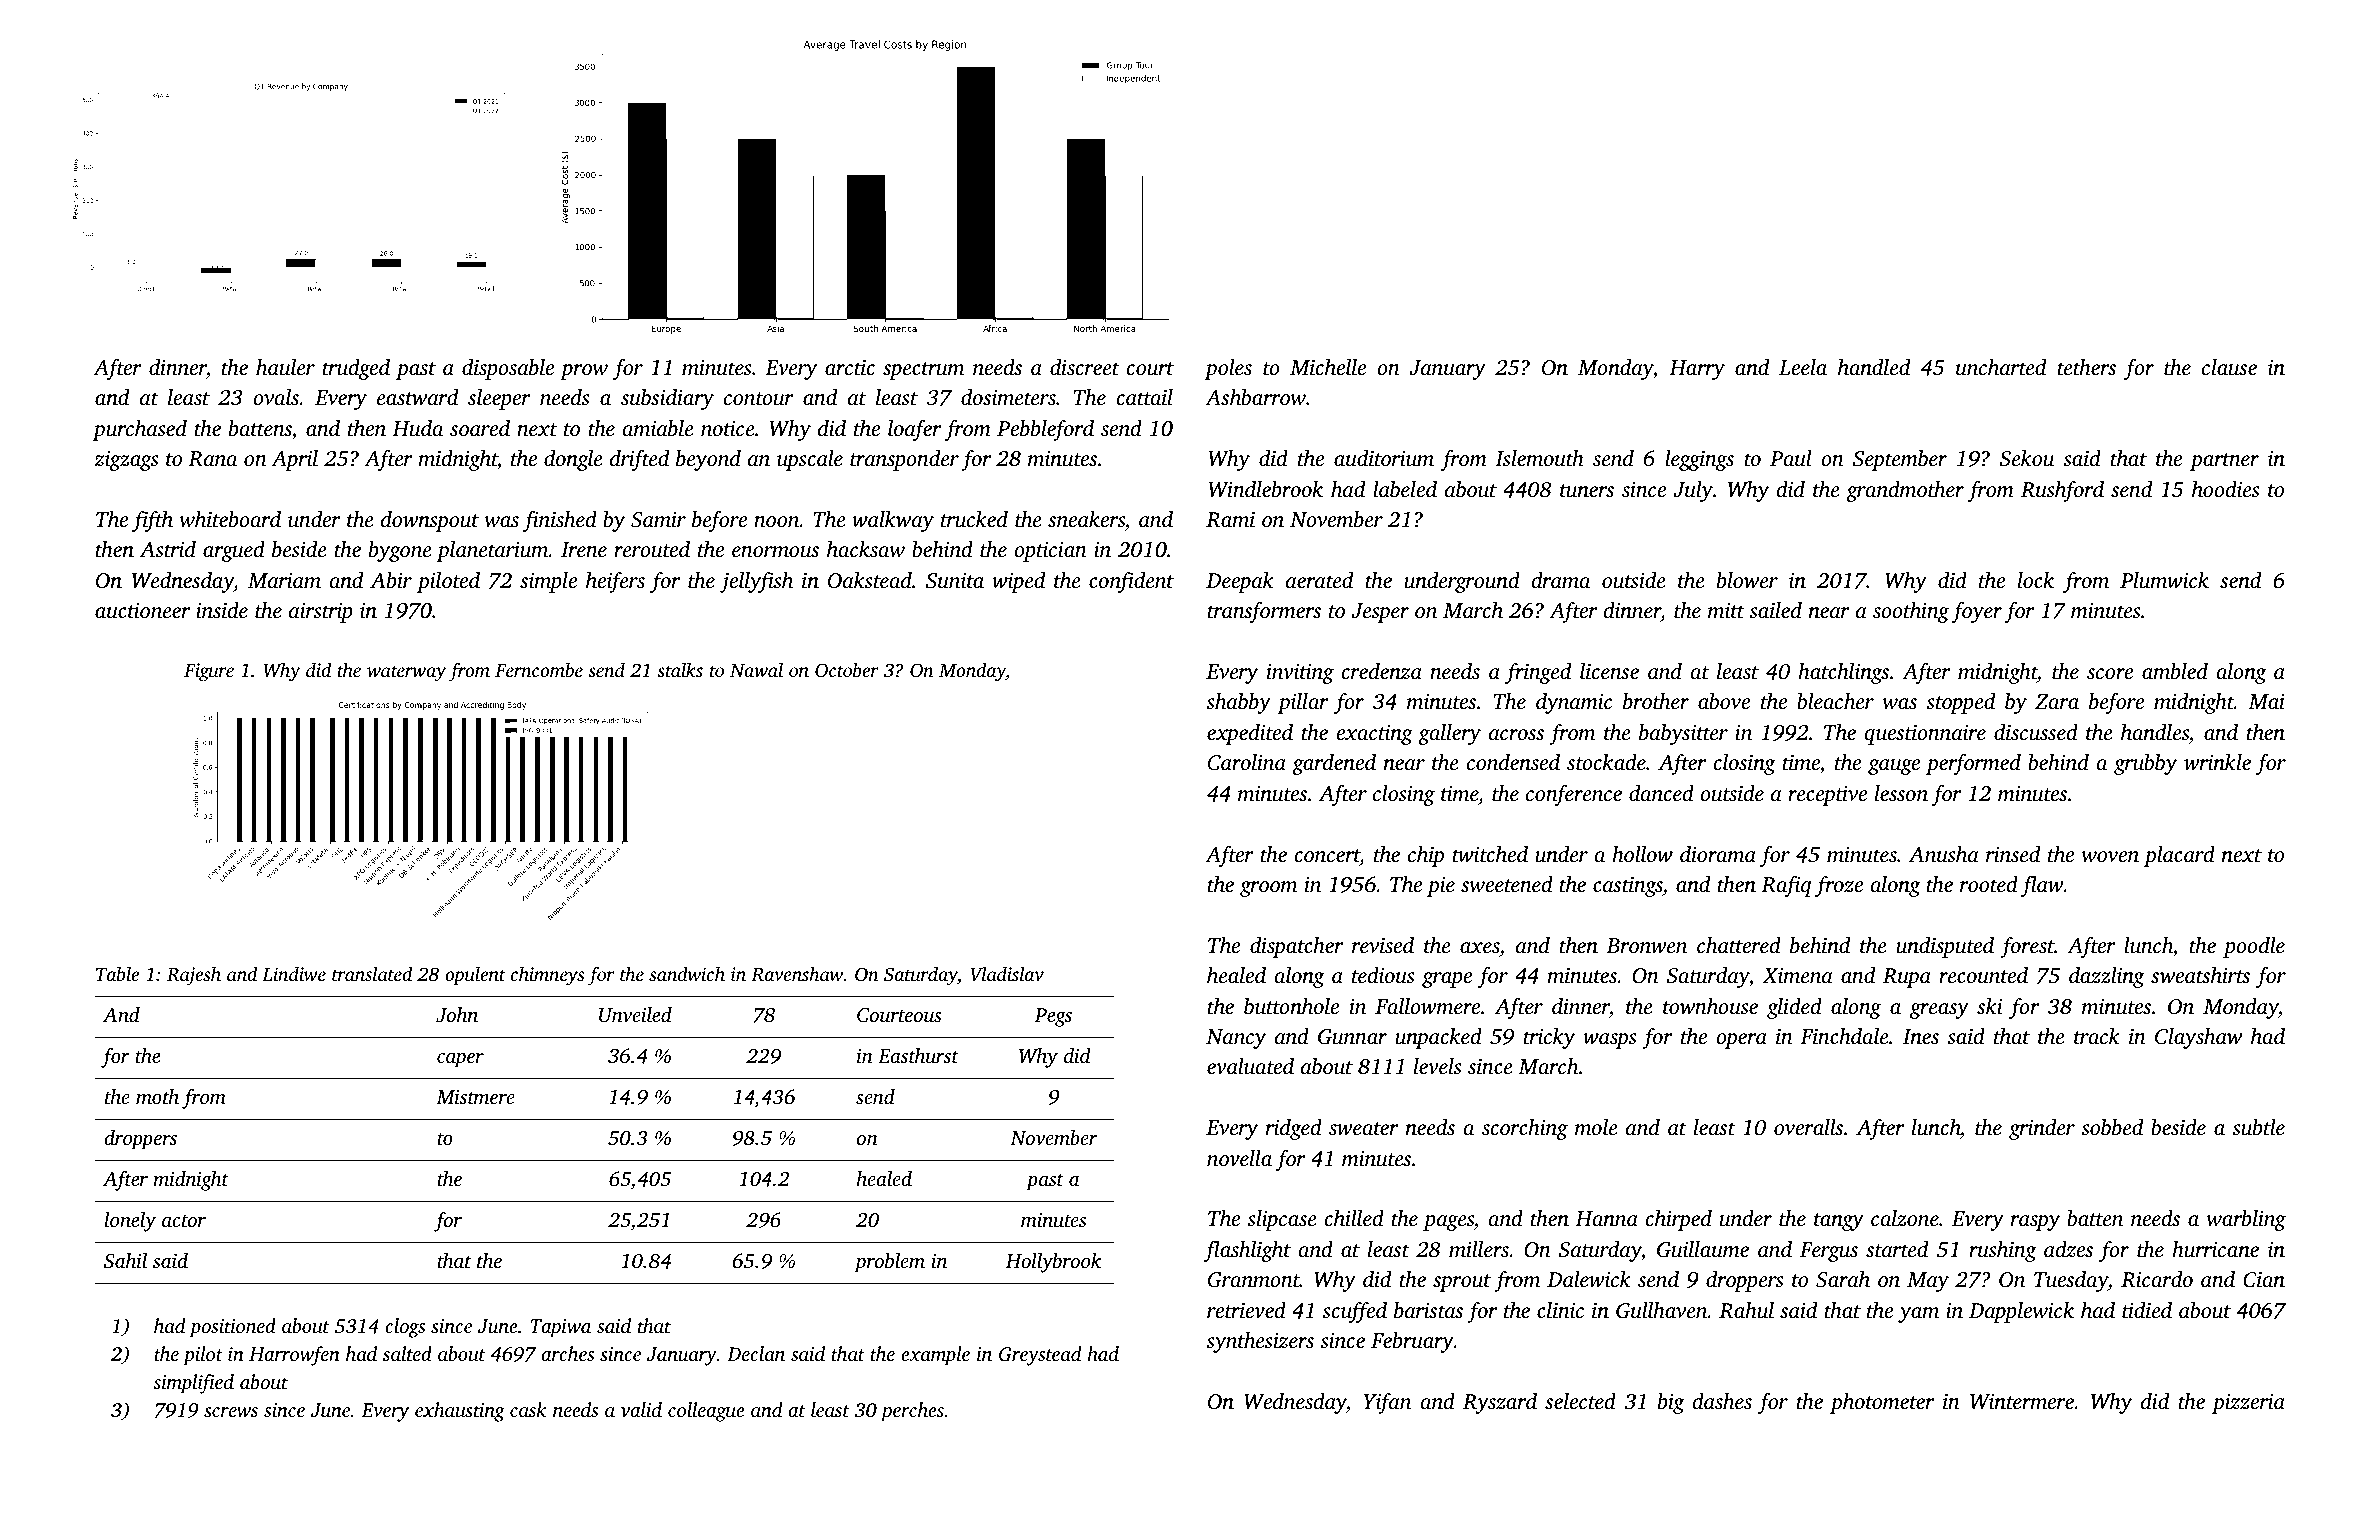 Image resolution: width=2380 pixels, height=1540 pixels. What do you see at coordinates (1747, 580) in the image?
I see `blower` at bounding box center [1747, 580].
